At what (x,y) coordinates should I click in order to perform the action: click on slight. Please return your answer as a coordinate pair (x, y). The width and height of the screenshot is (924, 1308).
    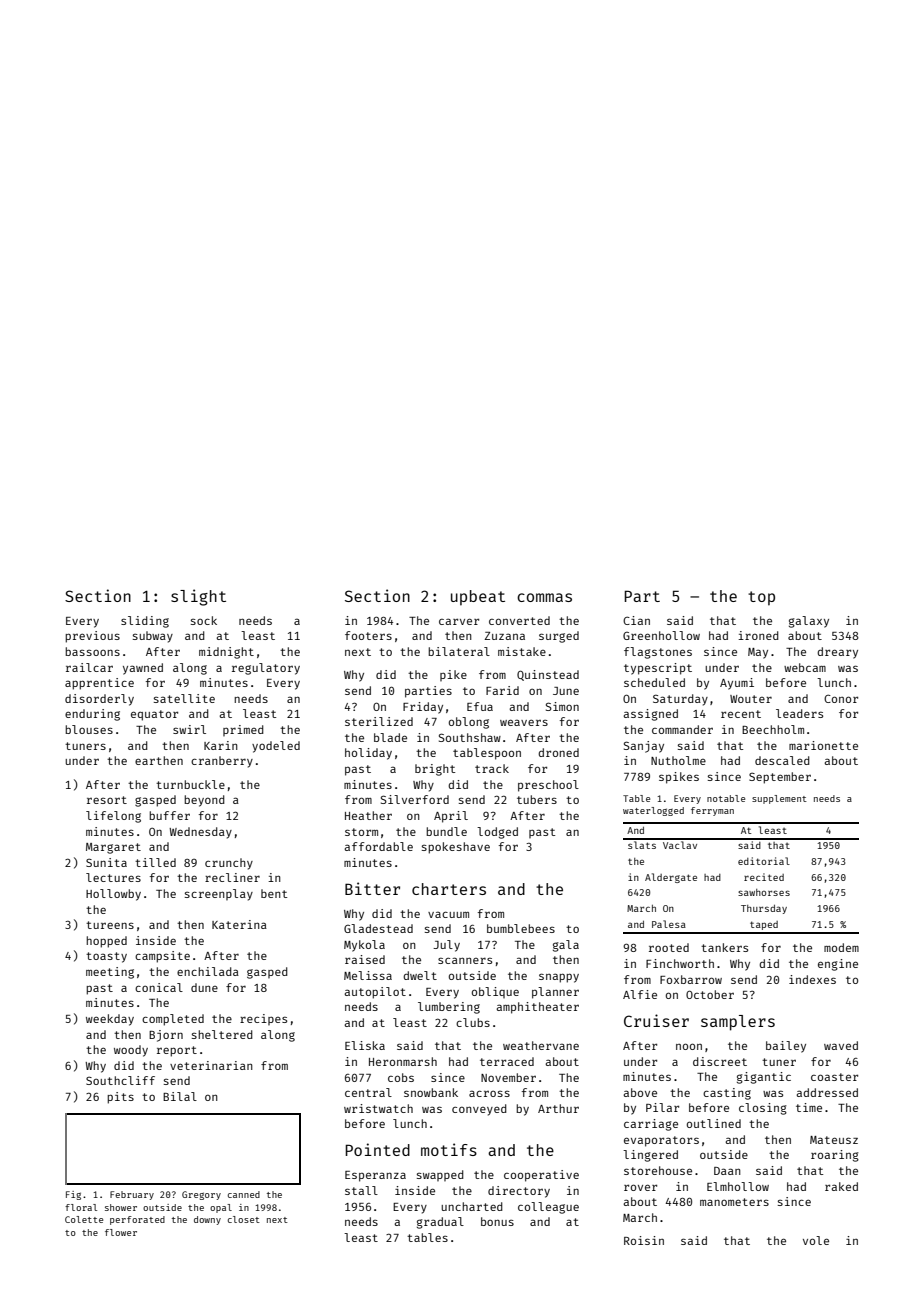
    Looking at the image, I should click on (198, 597).
